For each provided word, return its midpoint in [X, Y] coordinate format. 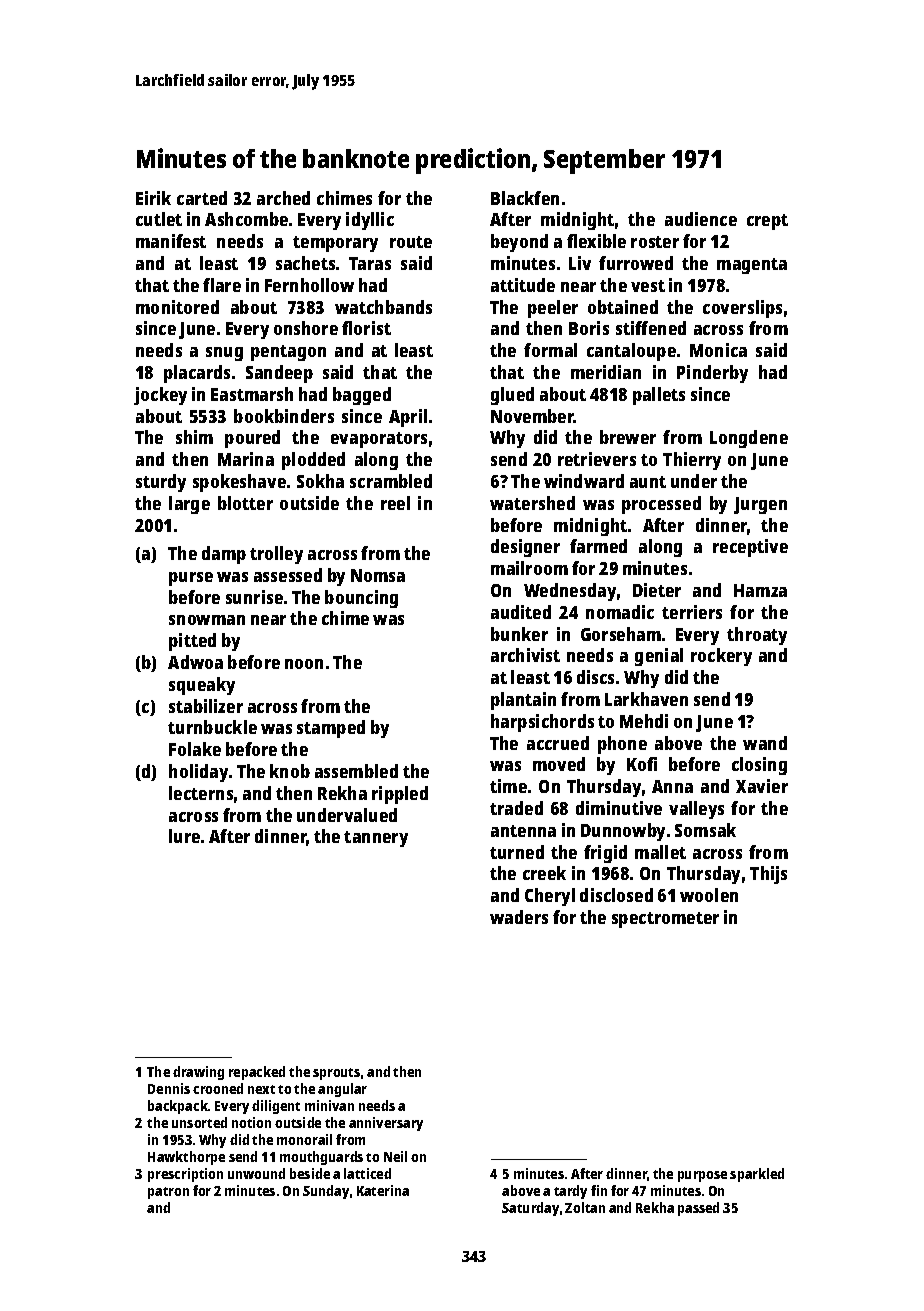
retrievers [597, 459]
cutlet [159, 219]
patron [168, 1193]
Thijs [768, 875]
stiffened [651, 328]
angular [342, 1090]
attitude [523, 285]
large [189, 505]
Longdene [749, 439]
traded [516, 808]
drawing [198, 1073]
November [532, 416]
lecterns [201, 793]
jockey [160, 396]
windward [584, 481]
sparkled [757, 1175]
